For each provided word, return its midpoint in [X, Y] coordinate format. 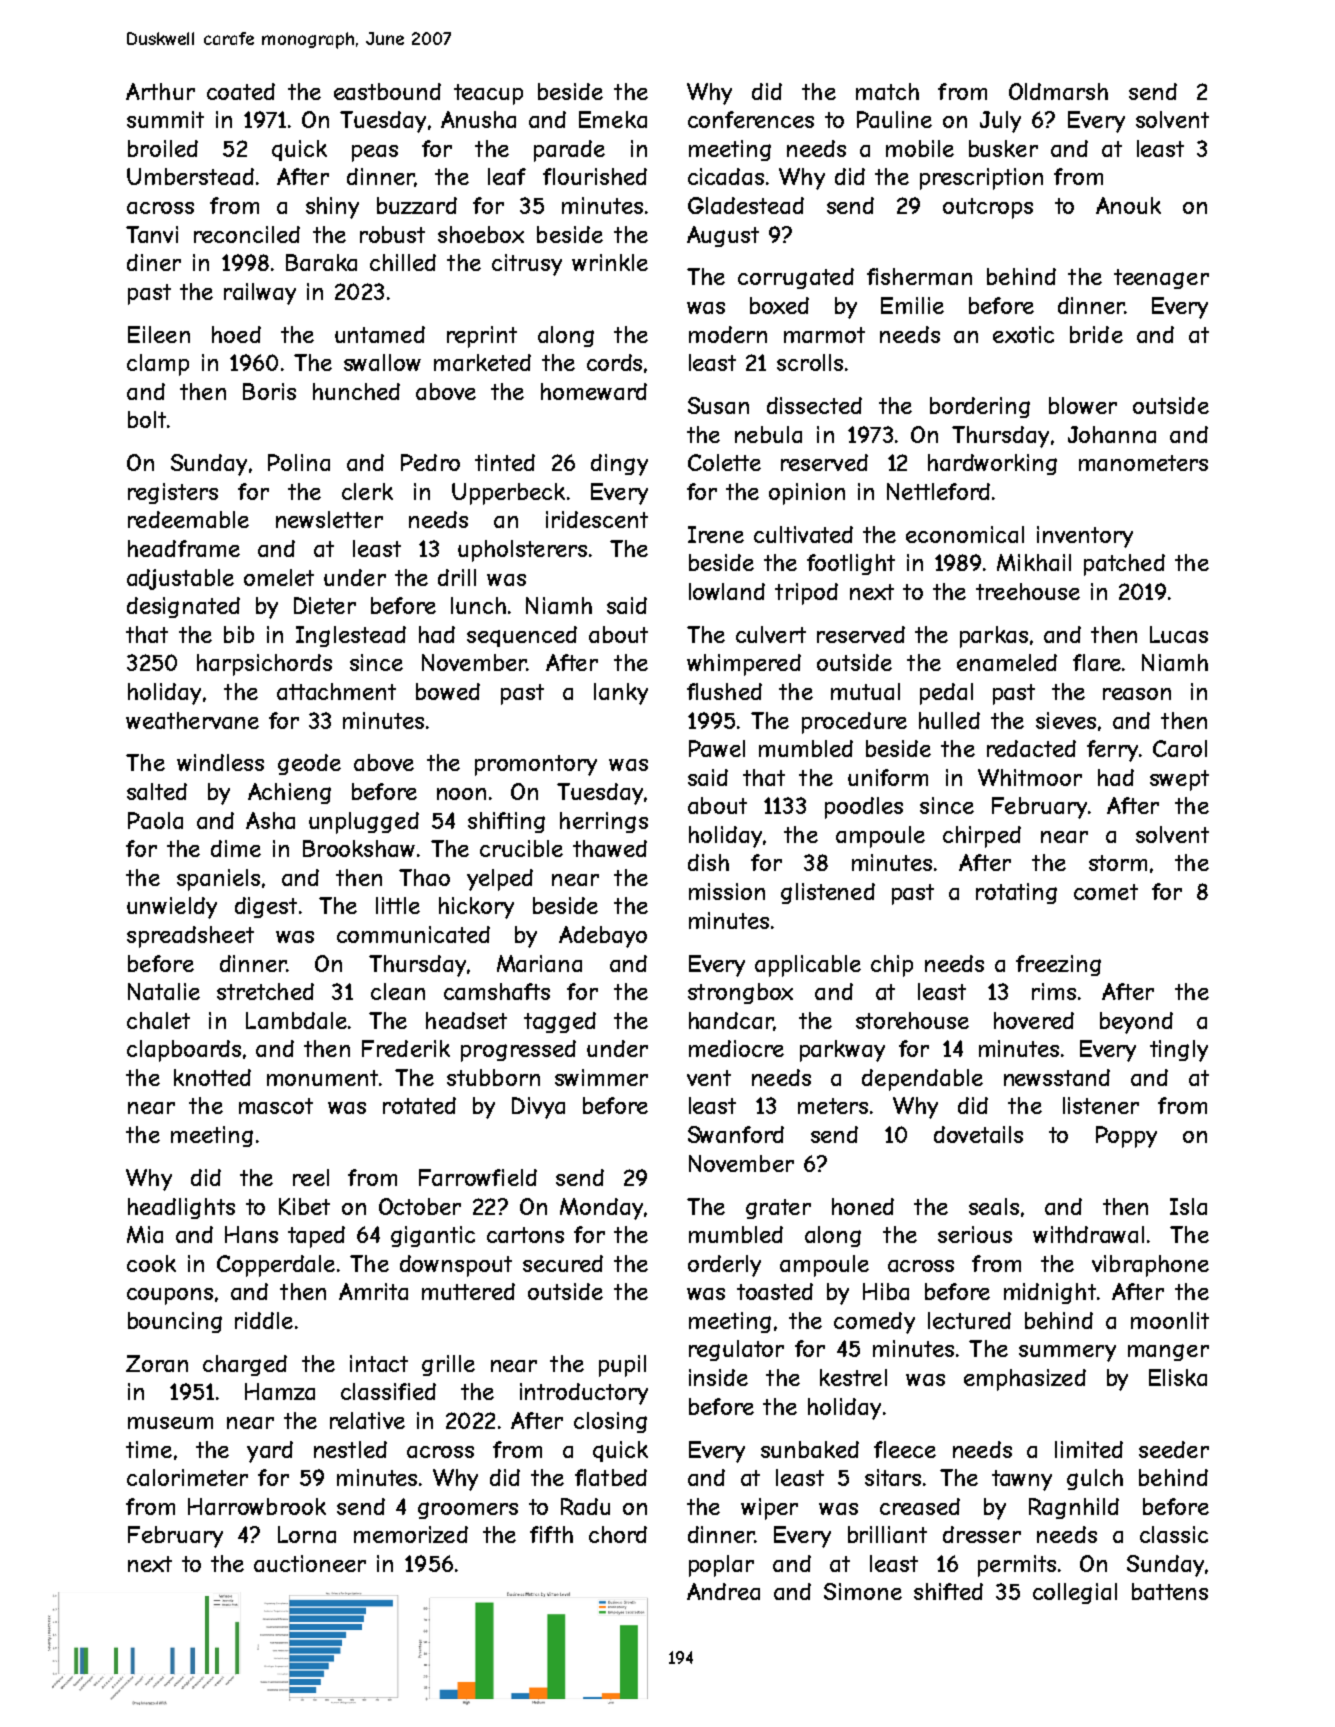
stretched [265, 991]
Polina [299, 462]
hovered [1034, 1020]
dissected [814, 405]
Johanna [1112, 434]
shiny [332, 208]
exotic [1023, 334]
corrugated [796, 278]
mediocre [736, 1048]
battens [1170, 1591]
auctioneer [310, 1563]
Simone [863, 1591]
